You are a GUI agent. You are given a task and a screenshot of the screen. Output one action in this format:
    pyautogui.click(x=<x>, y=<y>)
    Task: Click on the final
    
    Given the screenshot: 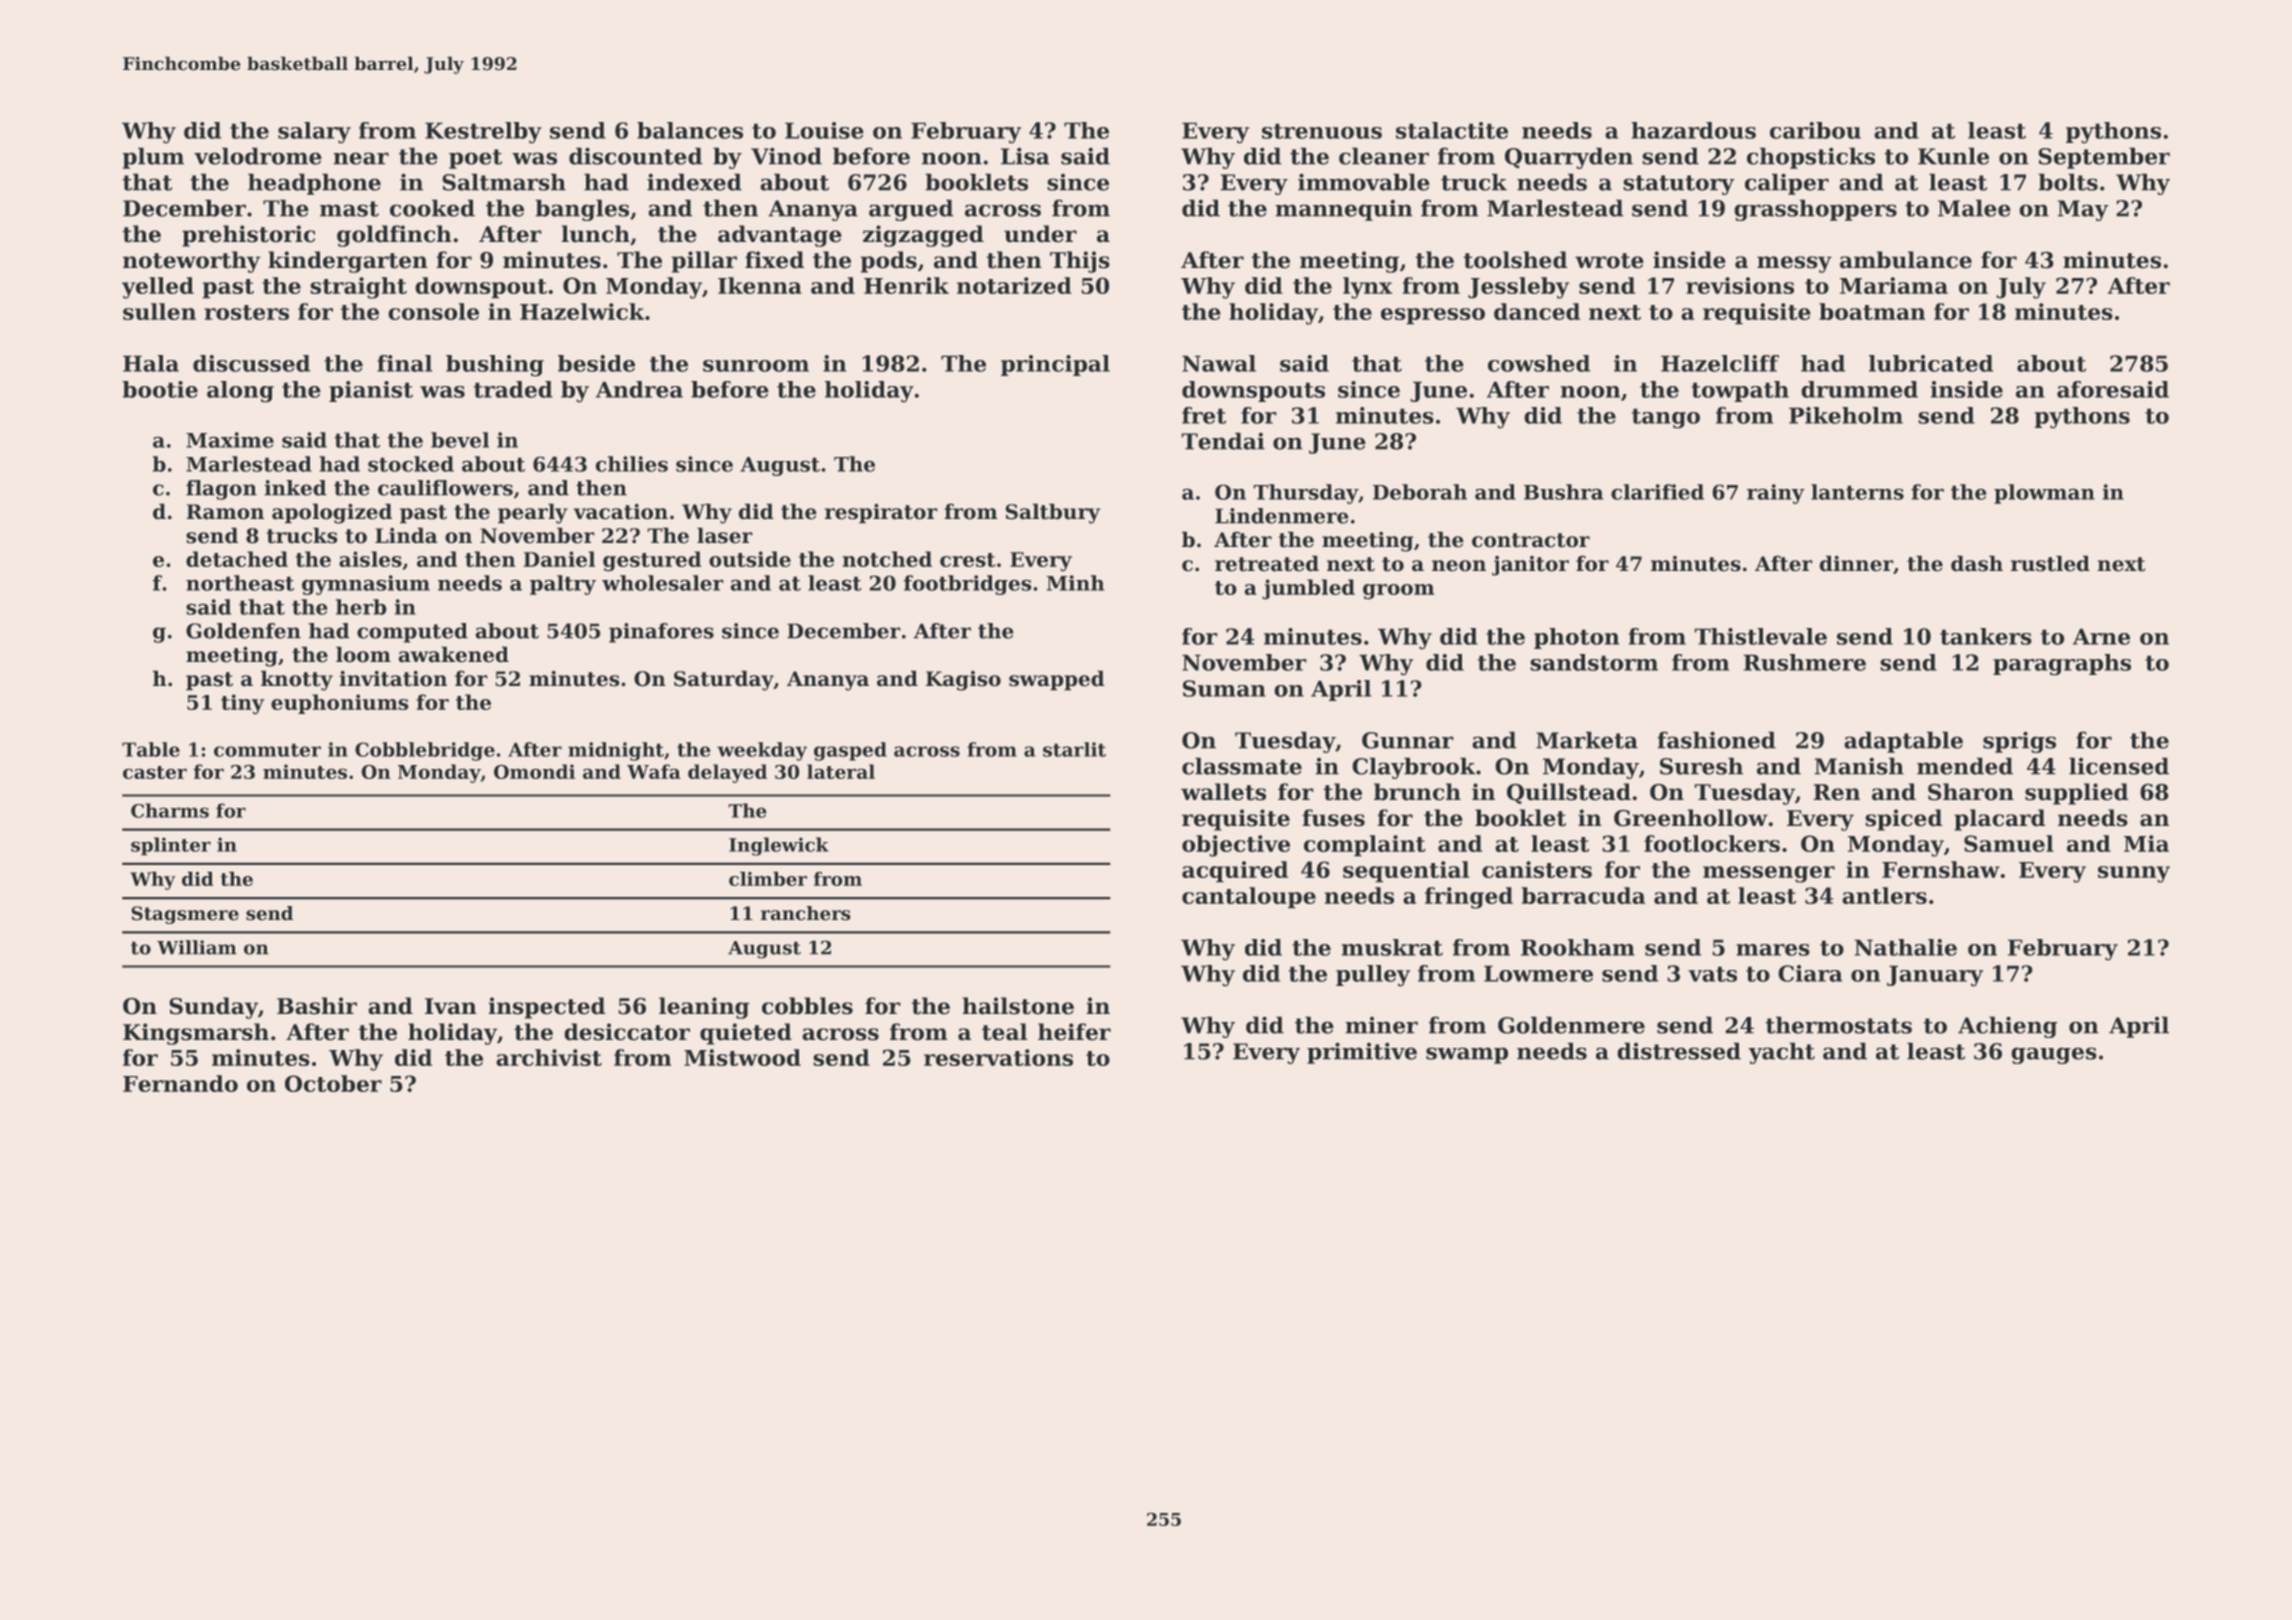 What is the action you would take?
    pyautogui.click(x=404, y=363)
